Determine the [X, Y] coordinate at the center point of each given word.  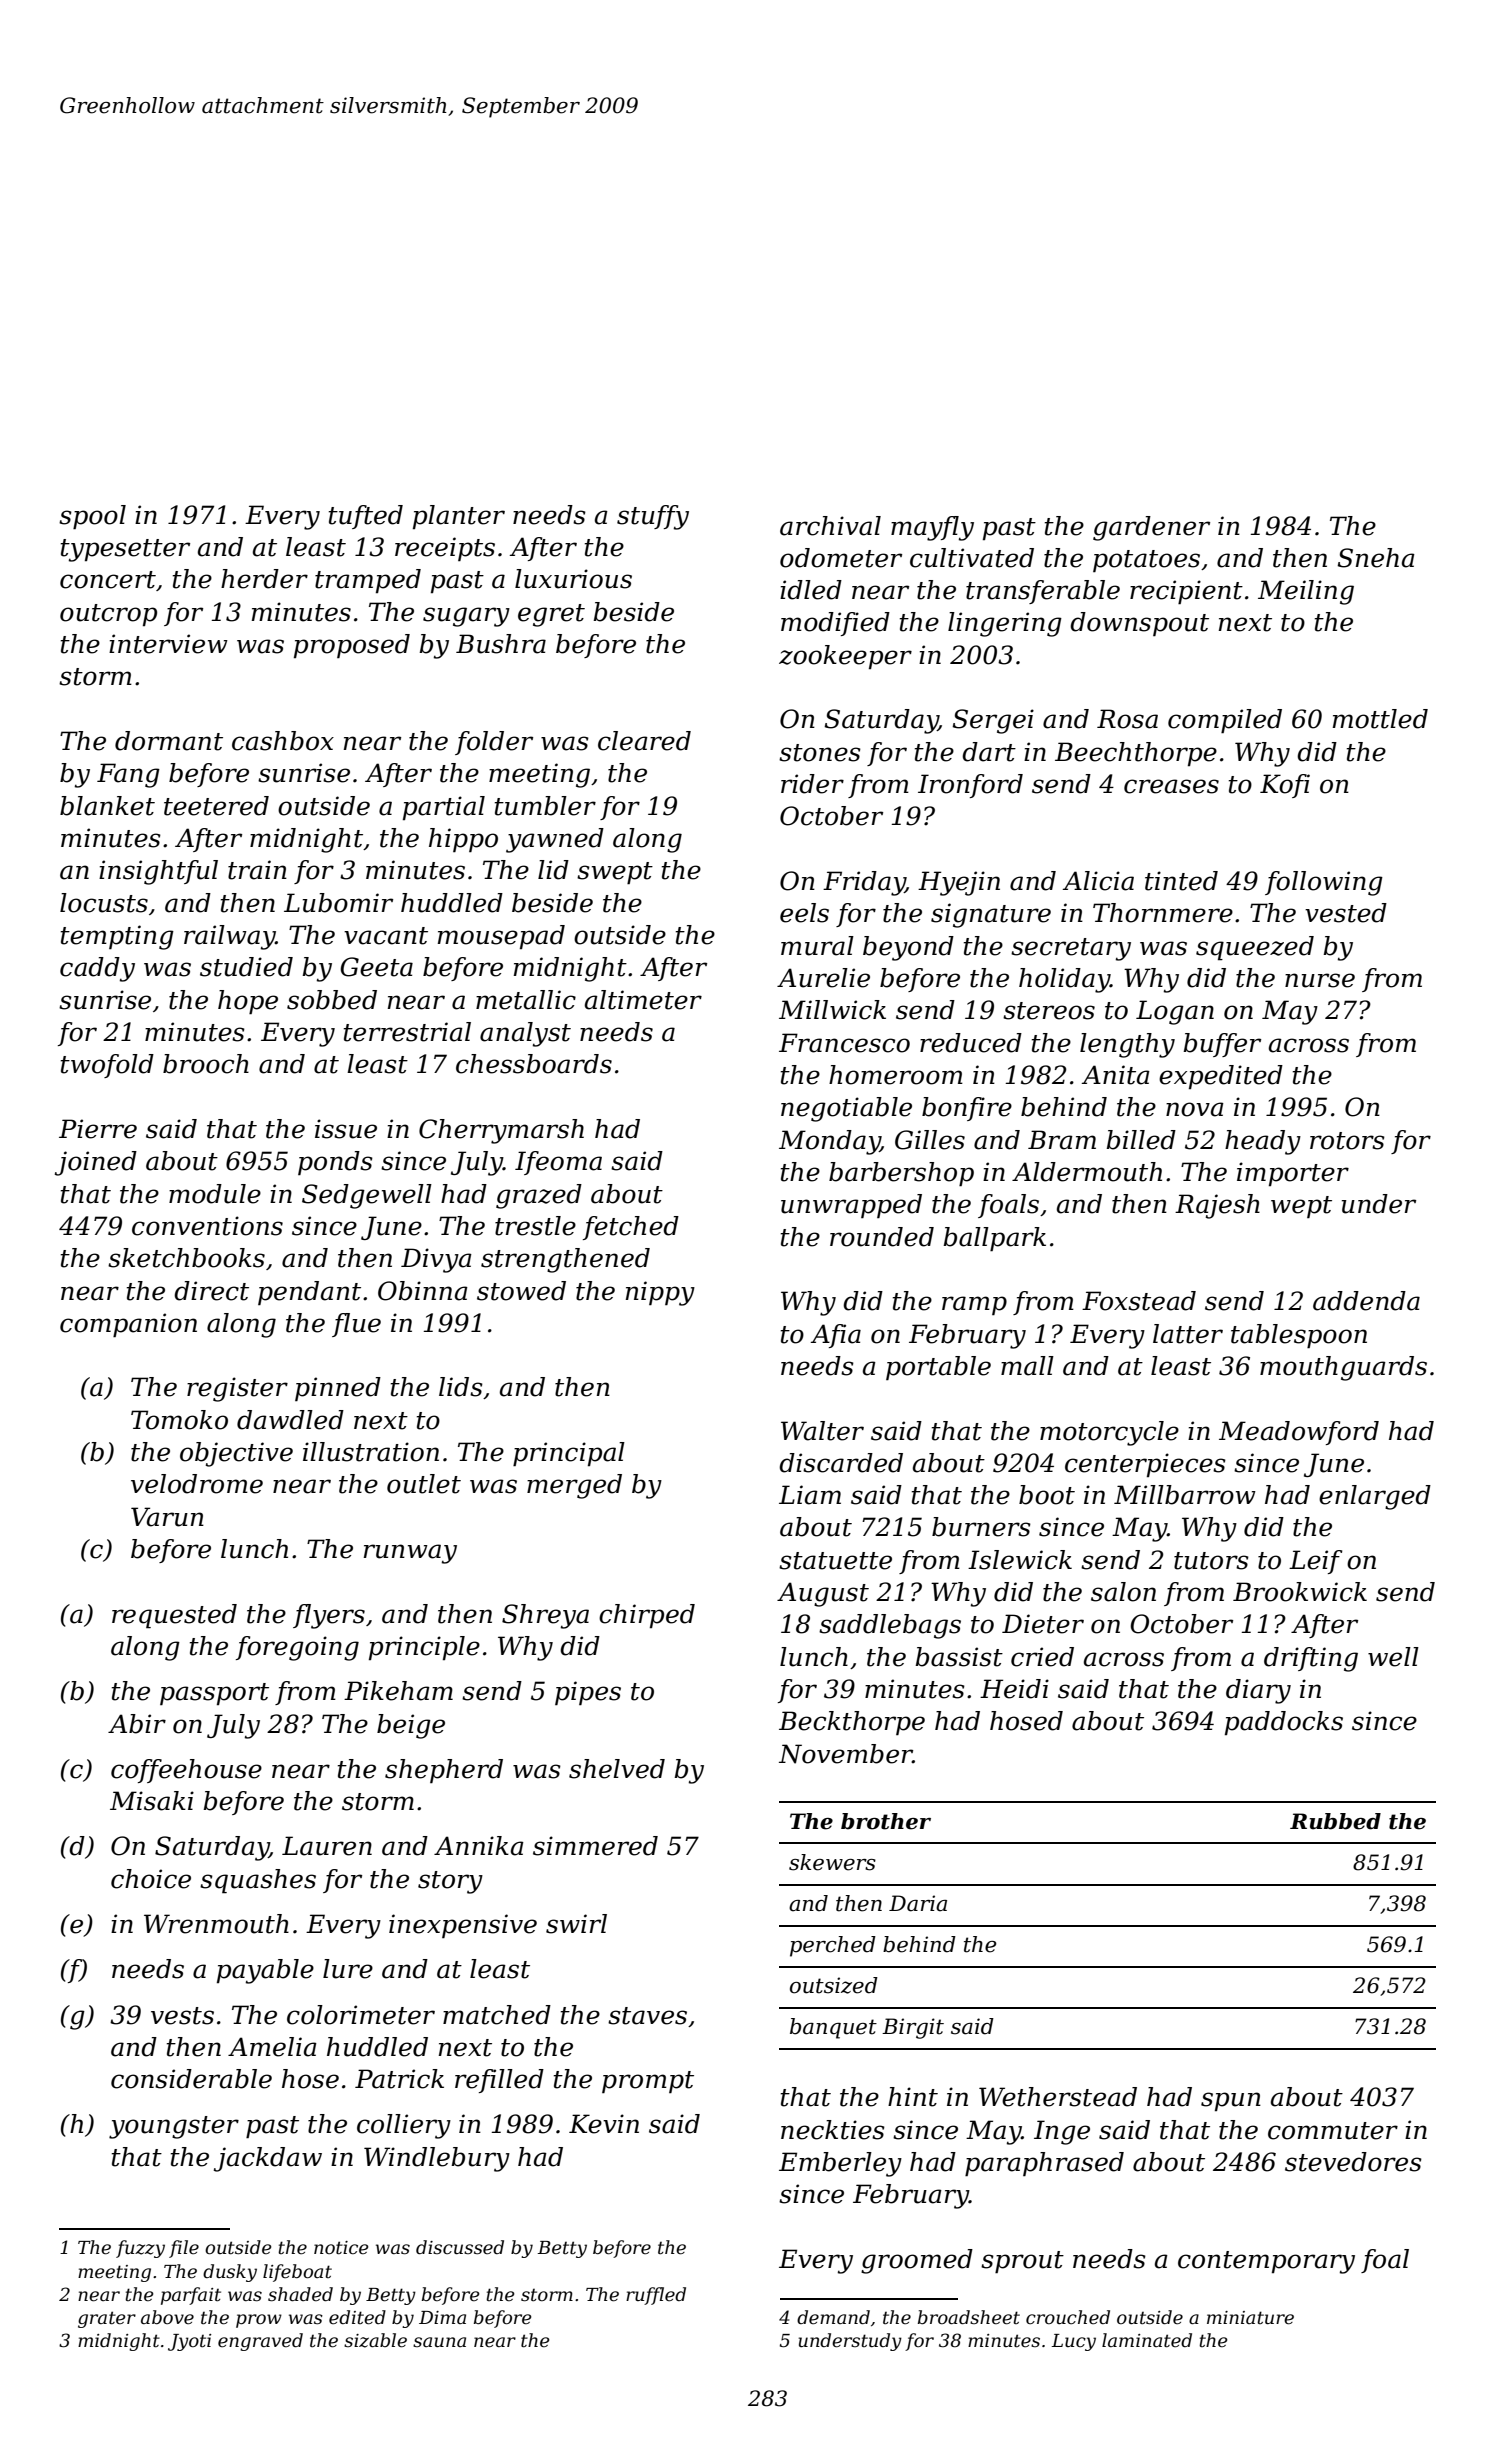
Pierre [98, 1129]
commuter [1333, 2131]
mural [817, 946]
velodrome [197, 1484]
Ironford [970, 786]
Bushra [501, 644]
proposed [352, 646]
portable [938, 1368]
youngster [174, 2127]
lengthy [1127, 1045]
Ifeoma [558, 1163]
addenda [1366, 1301]
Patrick [399, 2079]
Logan [1175, 1012]
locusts [104, 903]
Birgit [913, 2028]
